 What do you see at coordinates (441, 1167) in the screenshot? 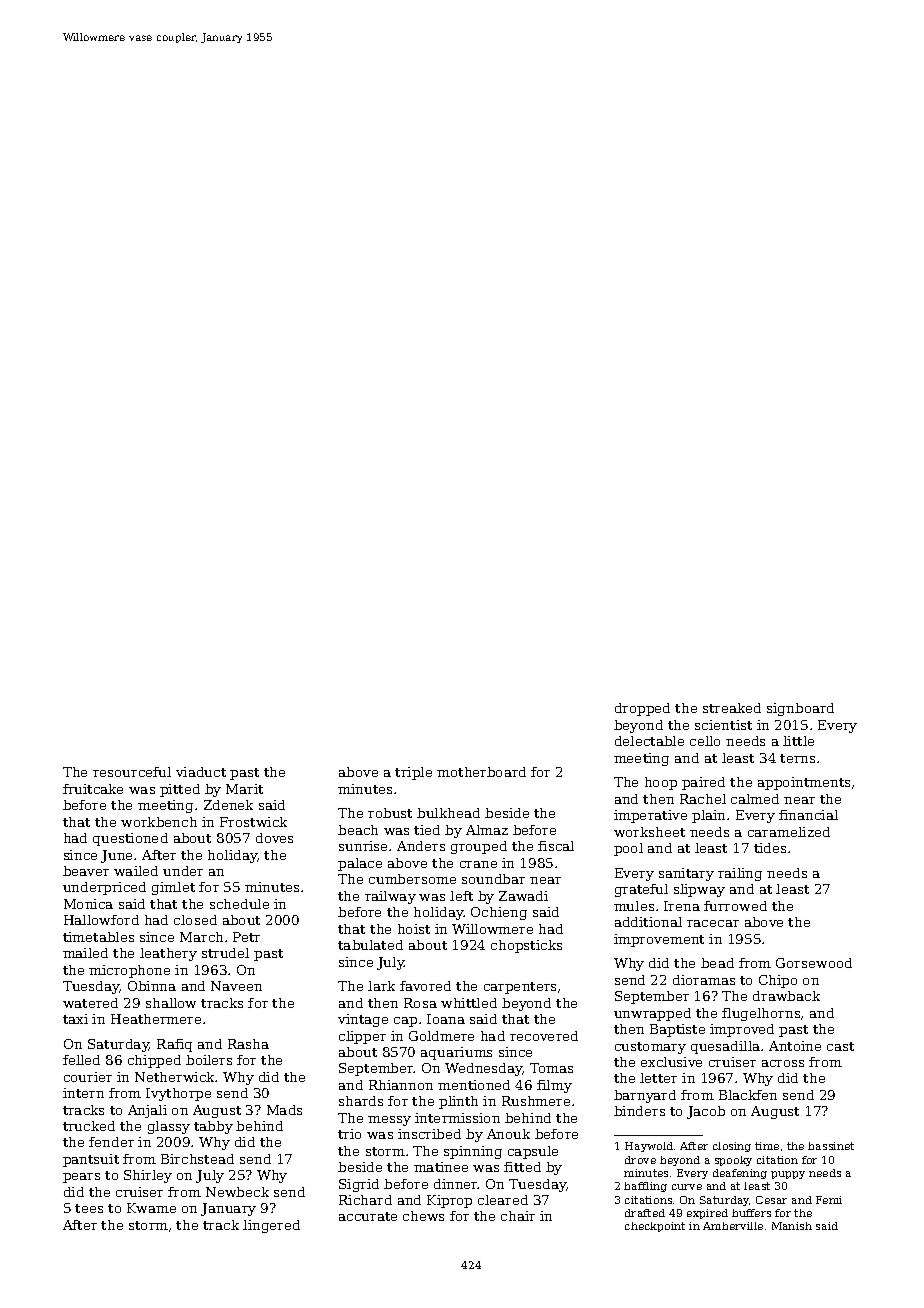
I see `matinee` at bounding box center [441, 1167].
